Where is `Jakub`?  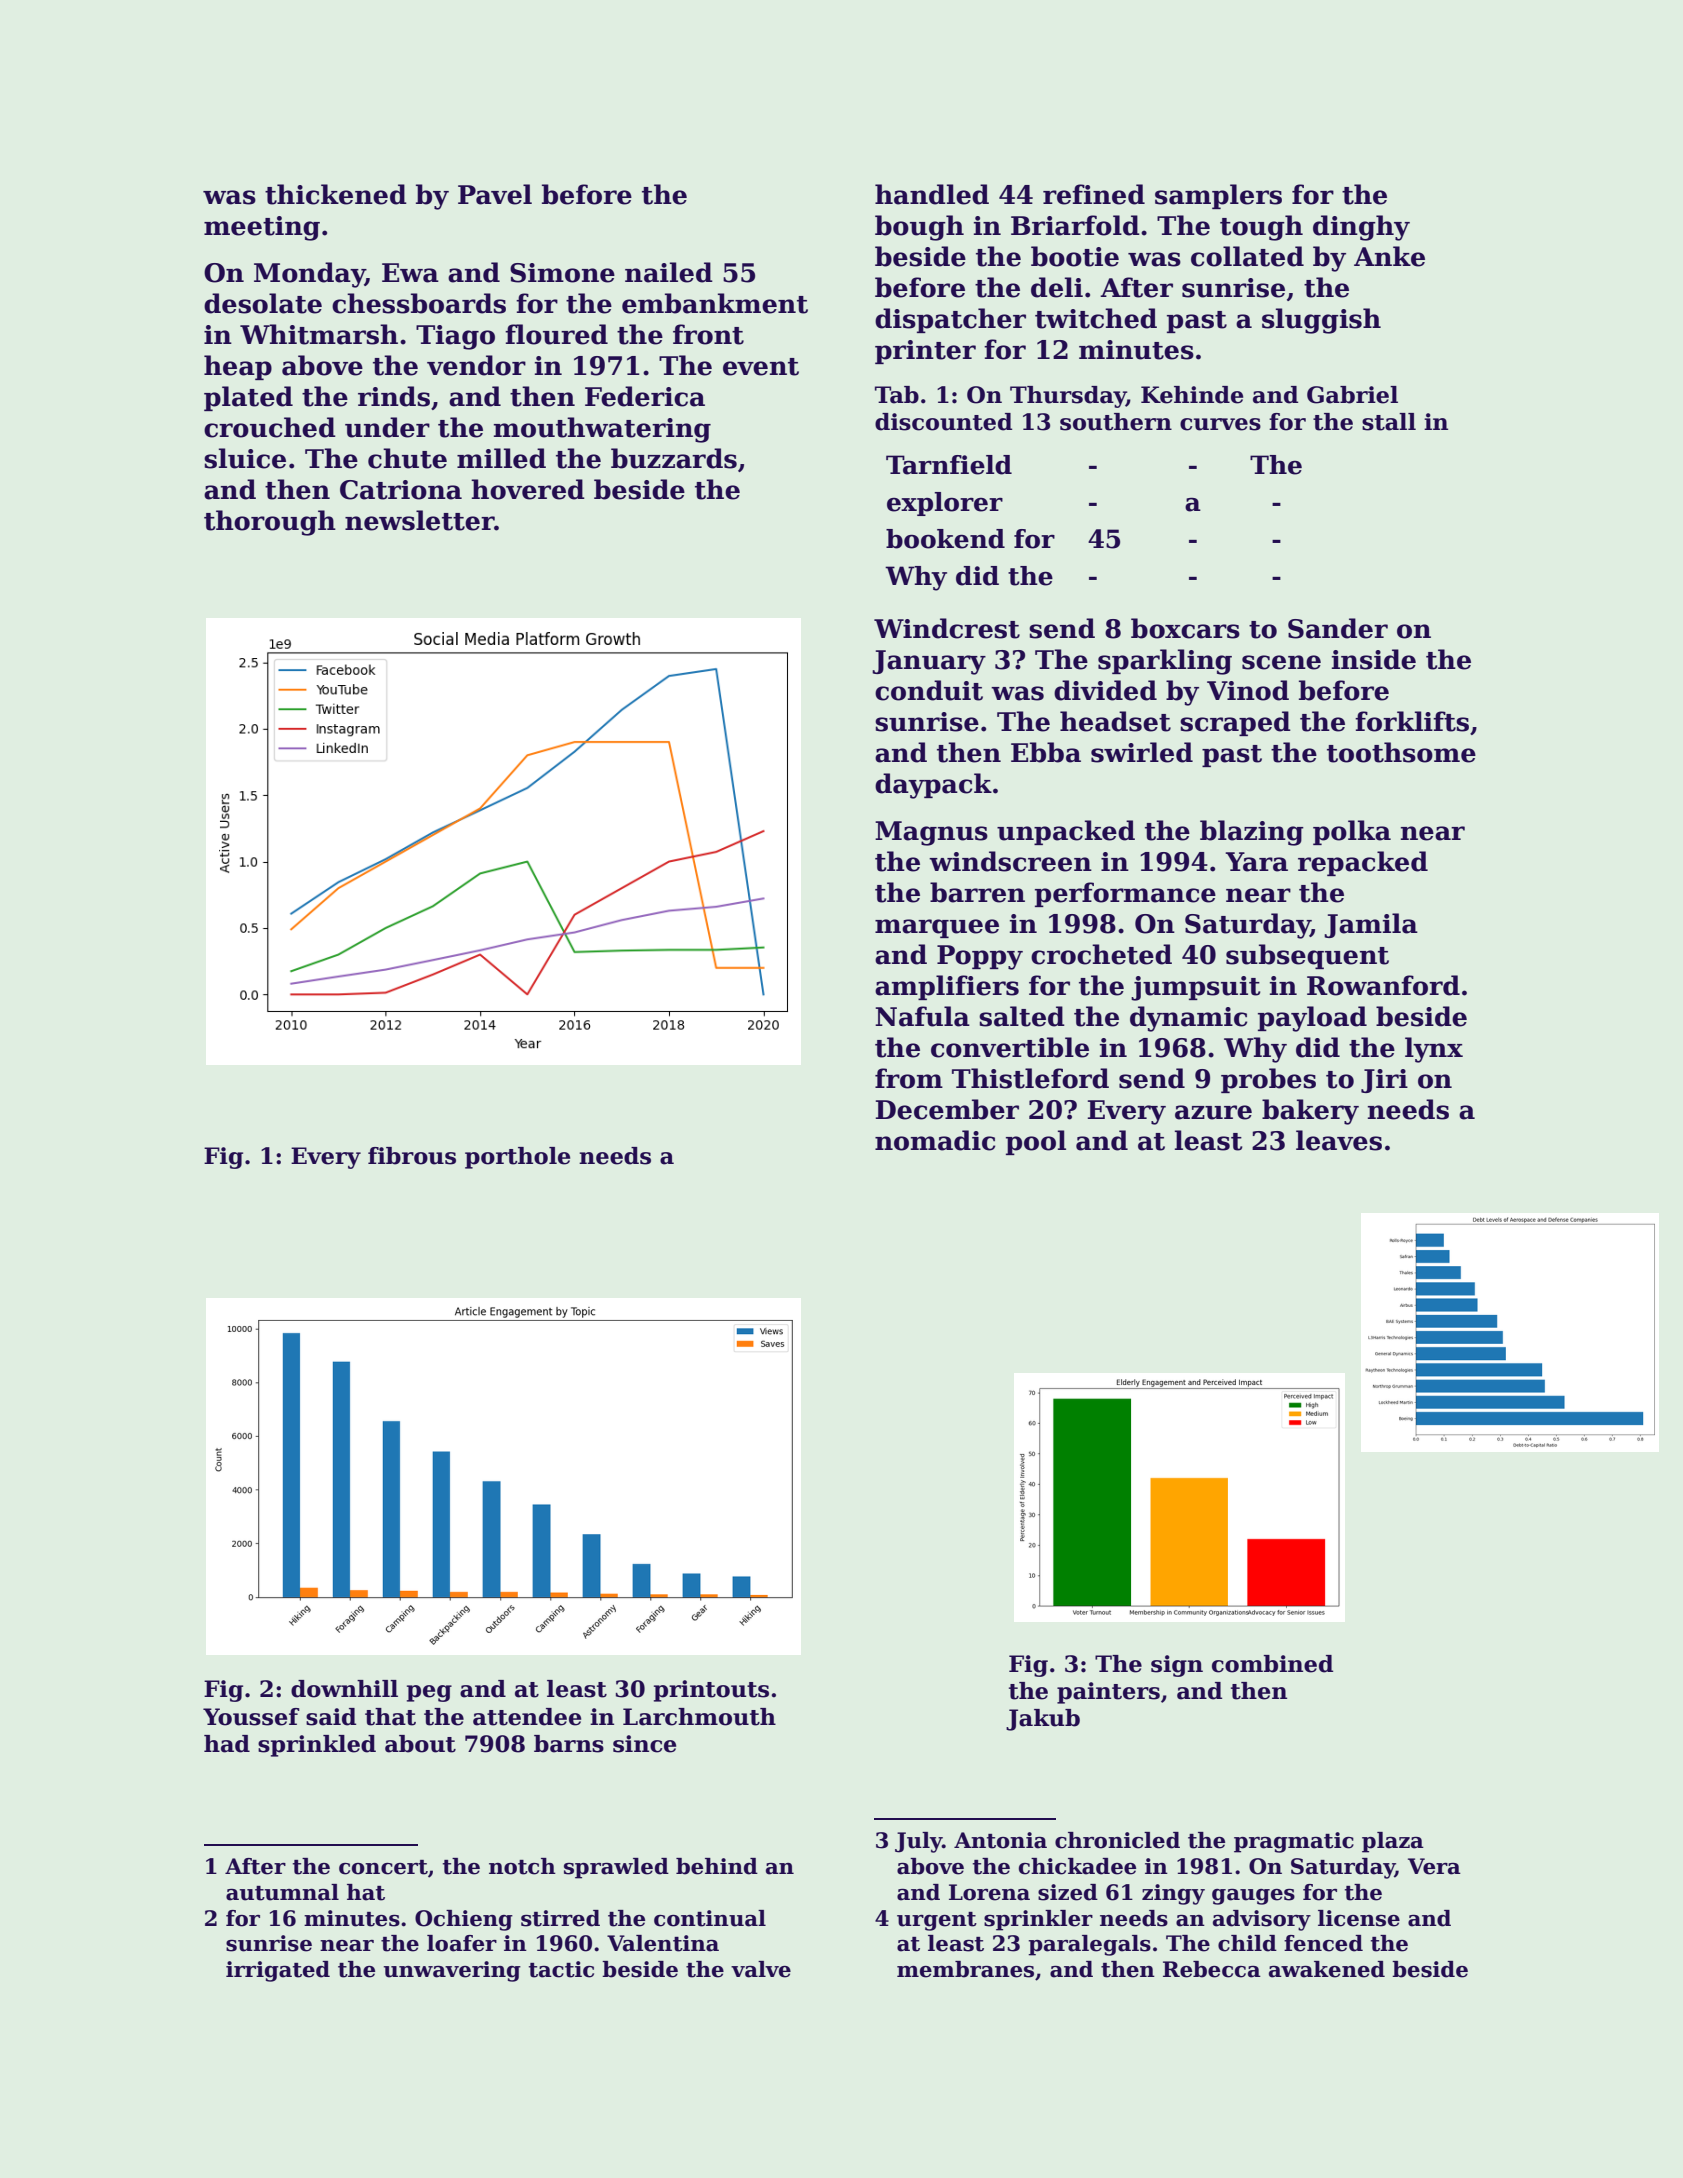 Jakub is located at coordinates (1043, 1720).
